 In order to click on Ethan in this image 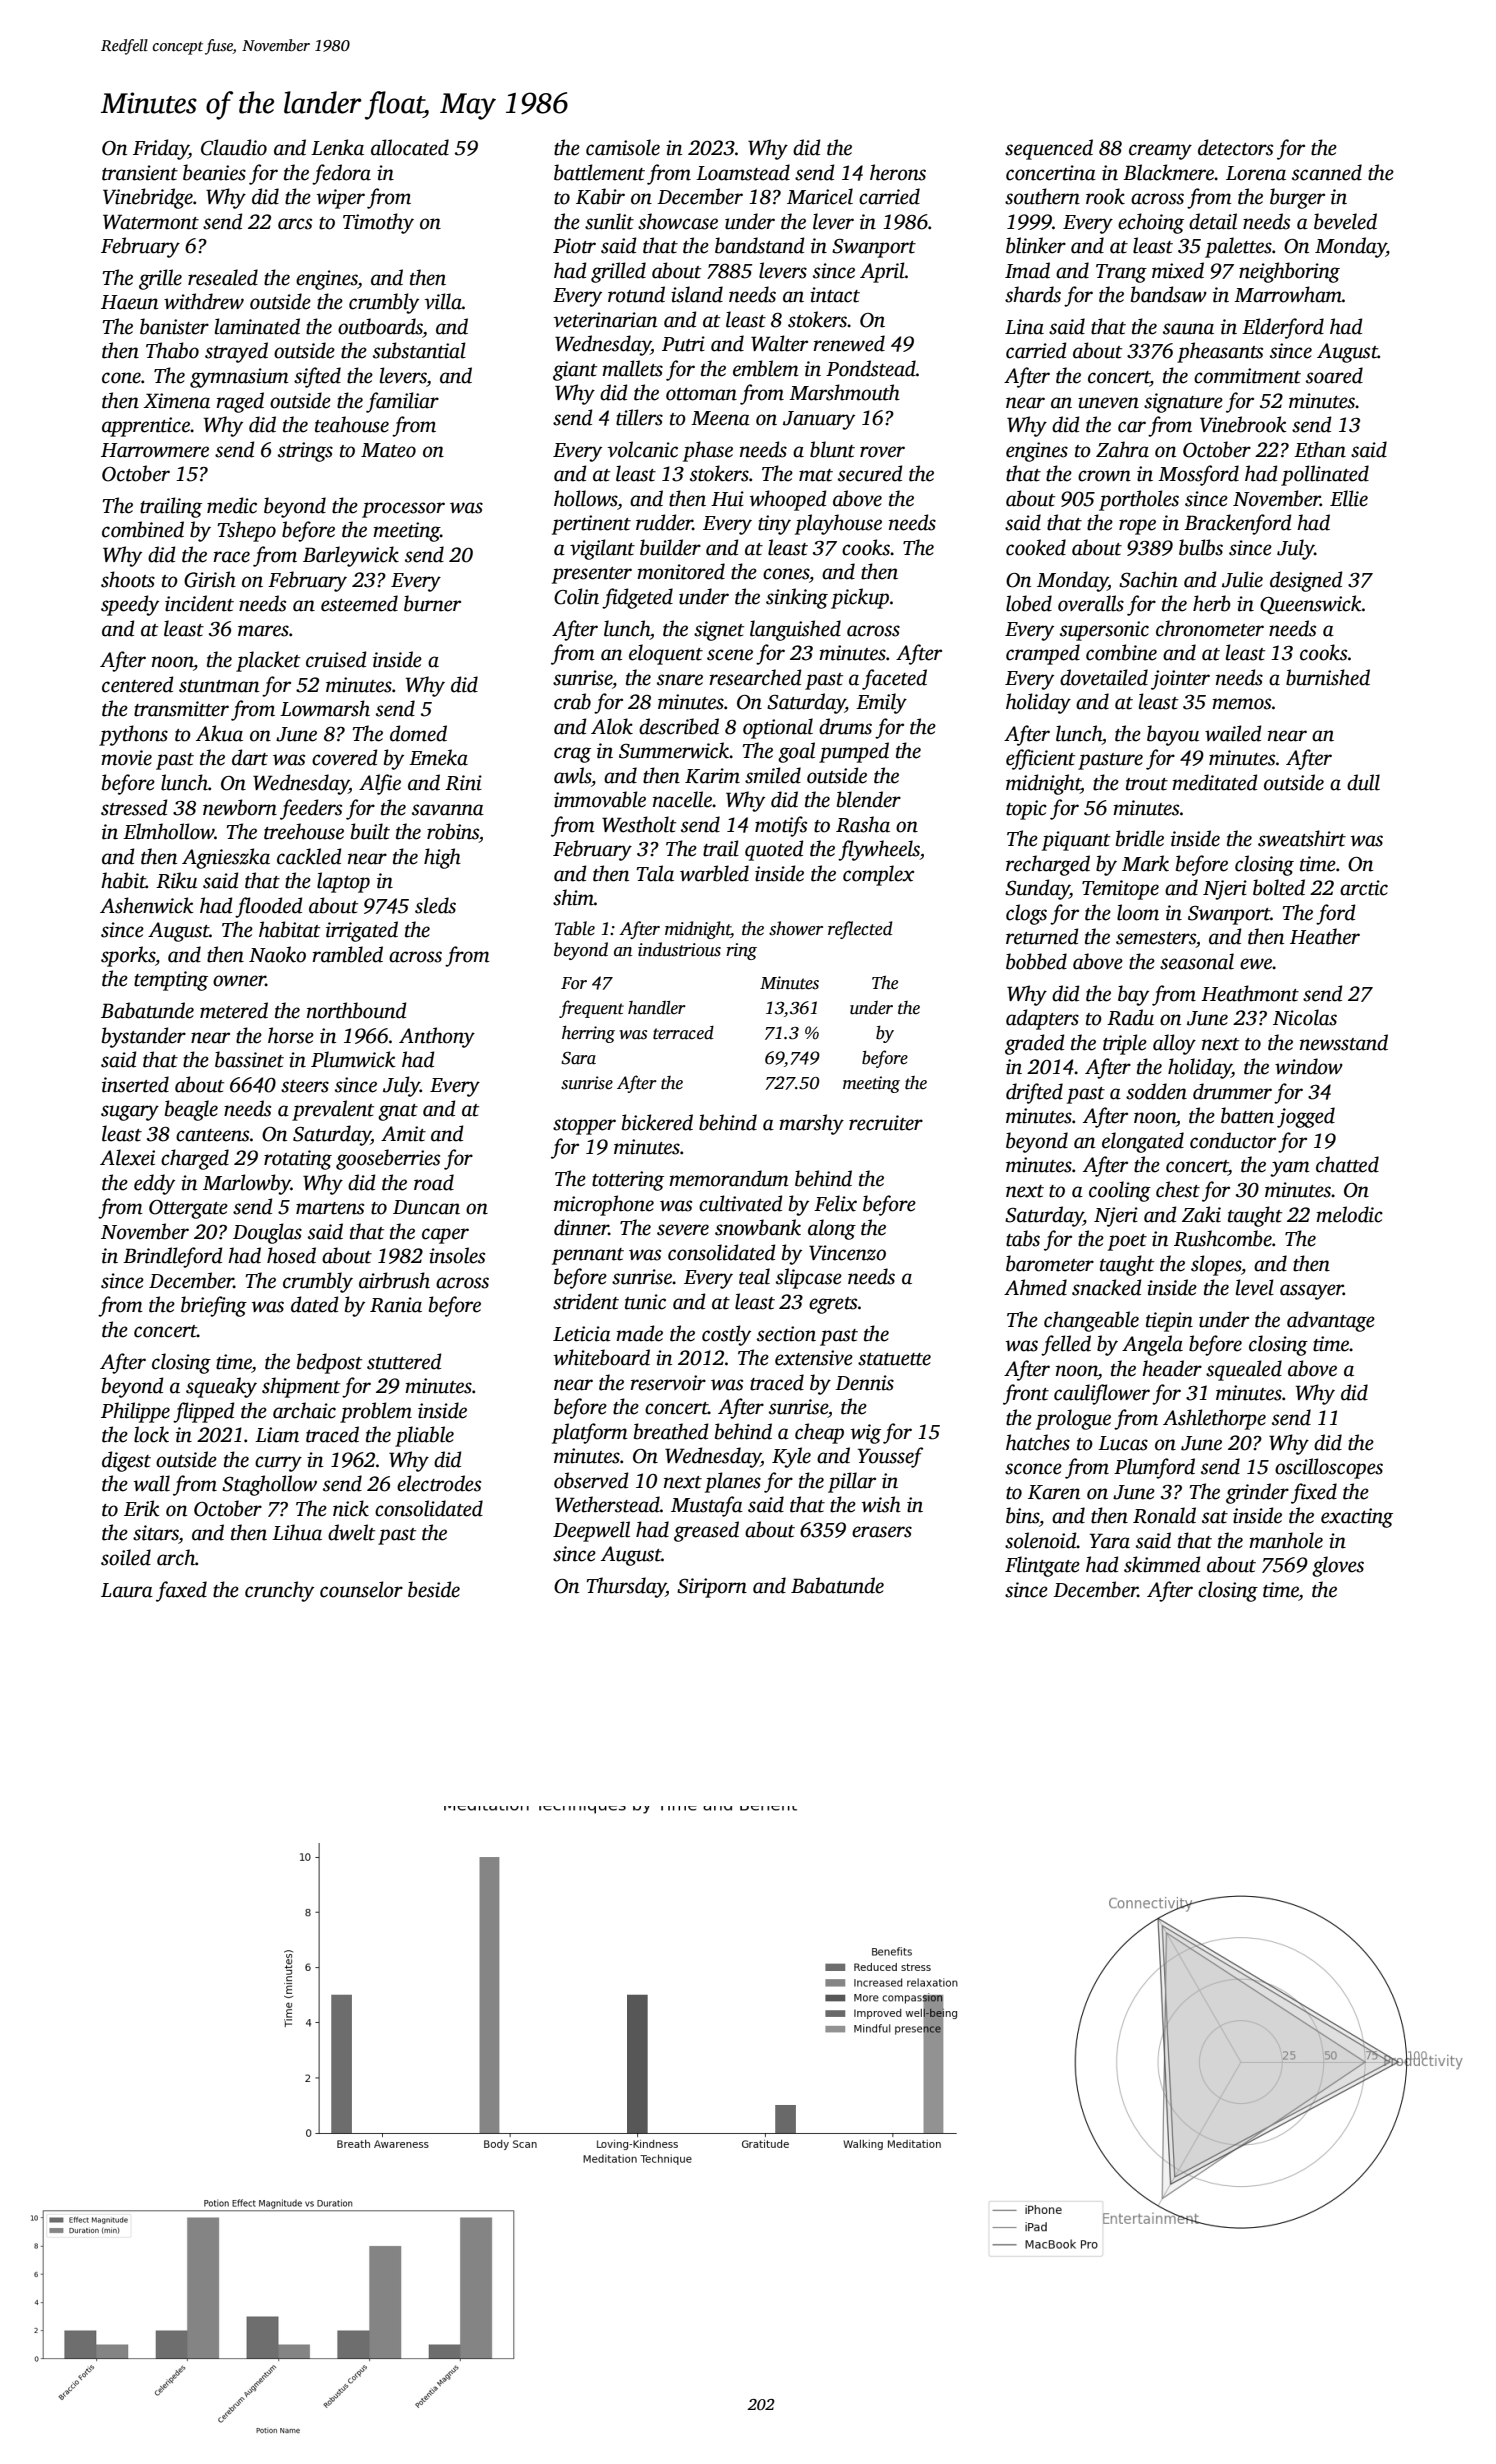, I will do `click(1320, 449)`.
